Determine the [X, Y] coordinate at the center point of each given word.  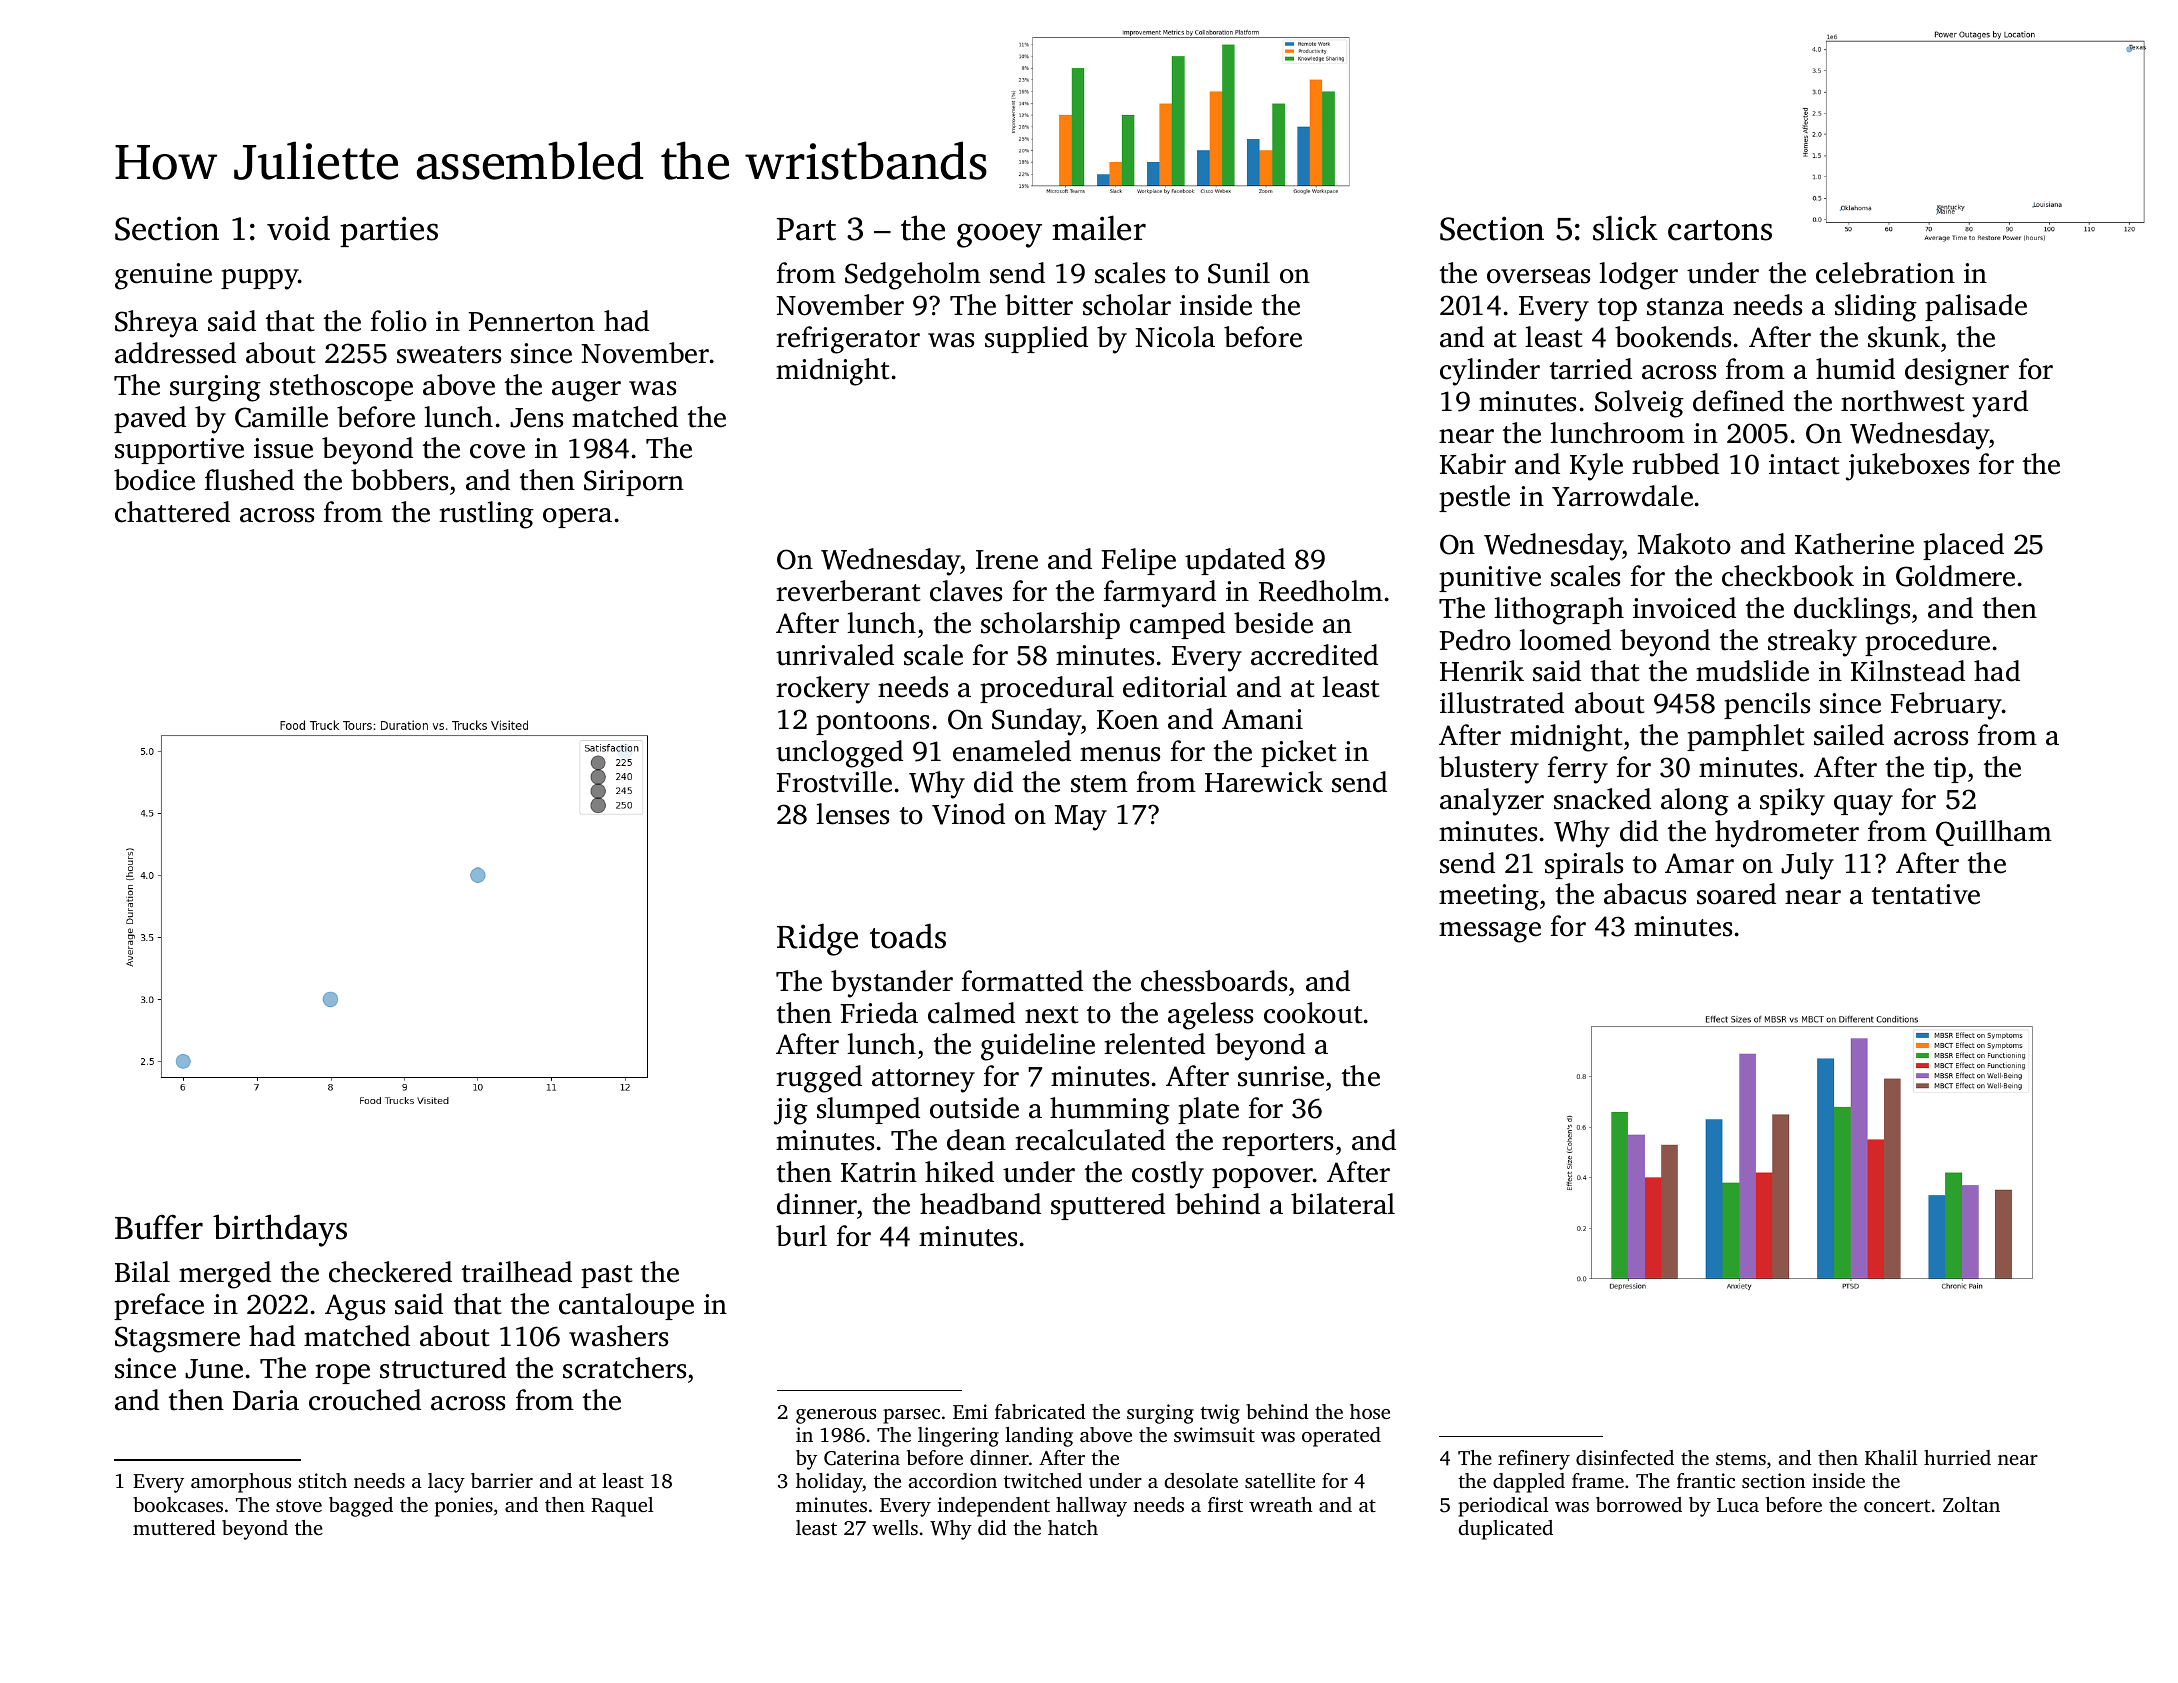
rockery [823, 690]
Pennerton [531, 322]
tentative [1926, 894]
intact [1804, 464]
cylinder [1490, 372]
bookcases [178, 1504]
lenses [852, 814]
